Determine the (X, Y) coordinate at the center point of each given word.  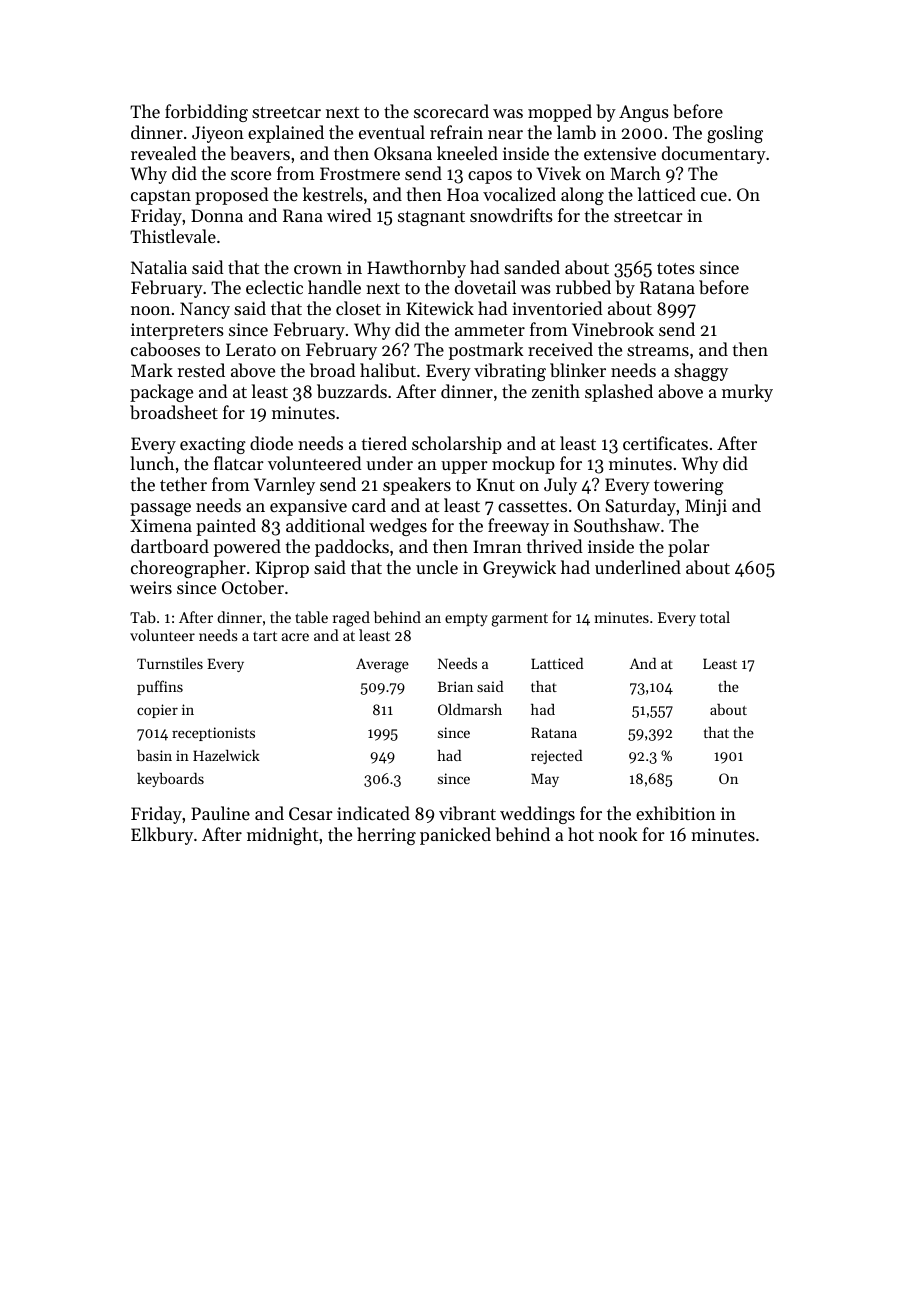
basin (154, 755)
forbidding (206, 113)
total (715, 617)
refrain (456, 132)
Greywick (519, 569)
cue (714, 196)
